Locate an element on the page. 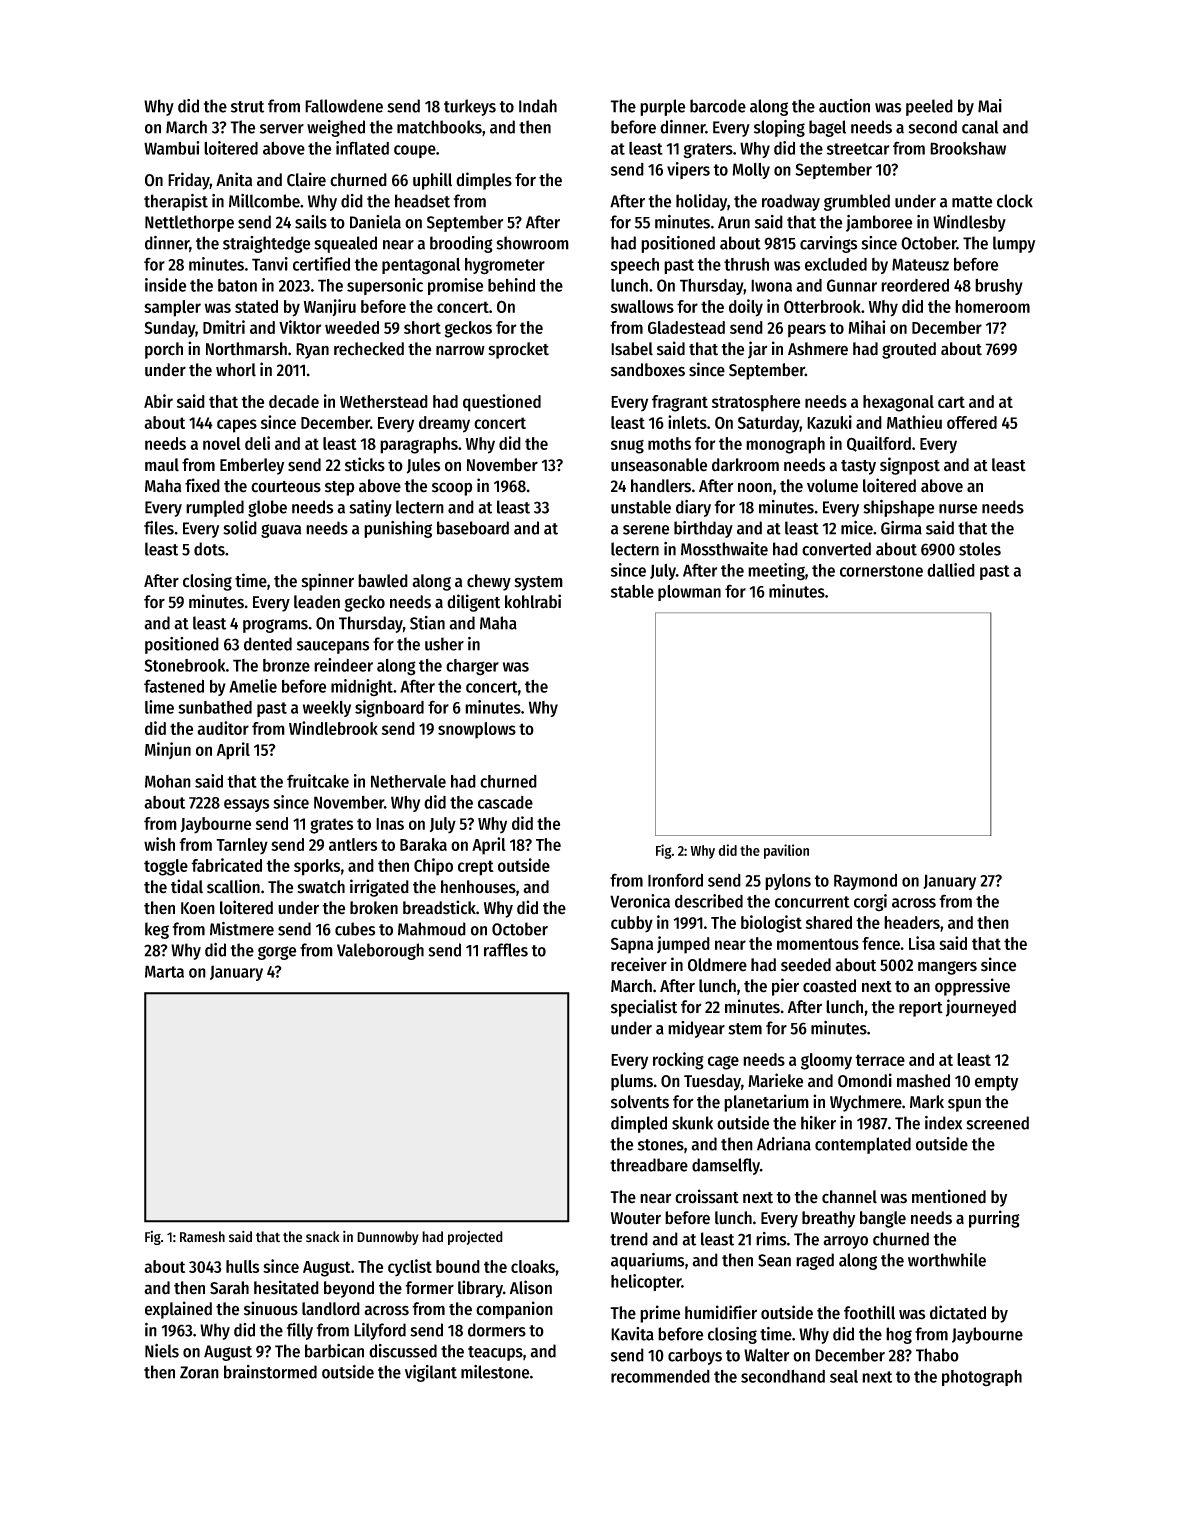 Image resolution: width=1180 pixels, height=1528 pixels. oppressive is located at coordinates (972, 987).
